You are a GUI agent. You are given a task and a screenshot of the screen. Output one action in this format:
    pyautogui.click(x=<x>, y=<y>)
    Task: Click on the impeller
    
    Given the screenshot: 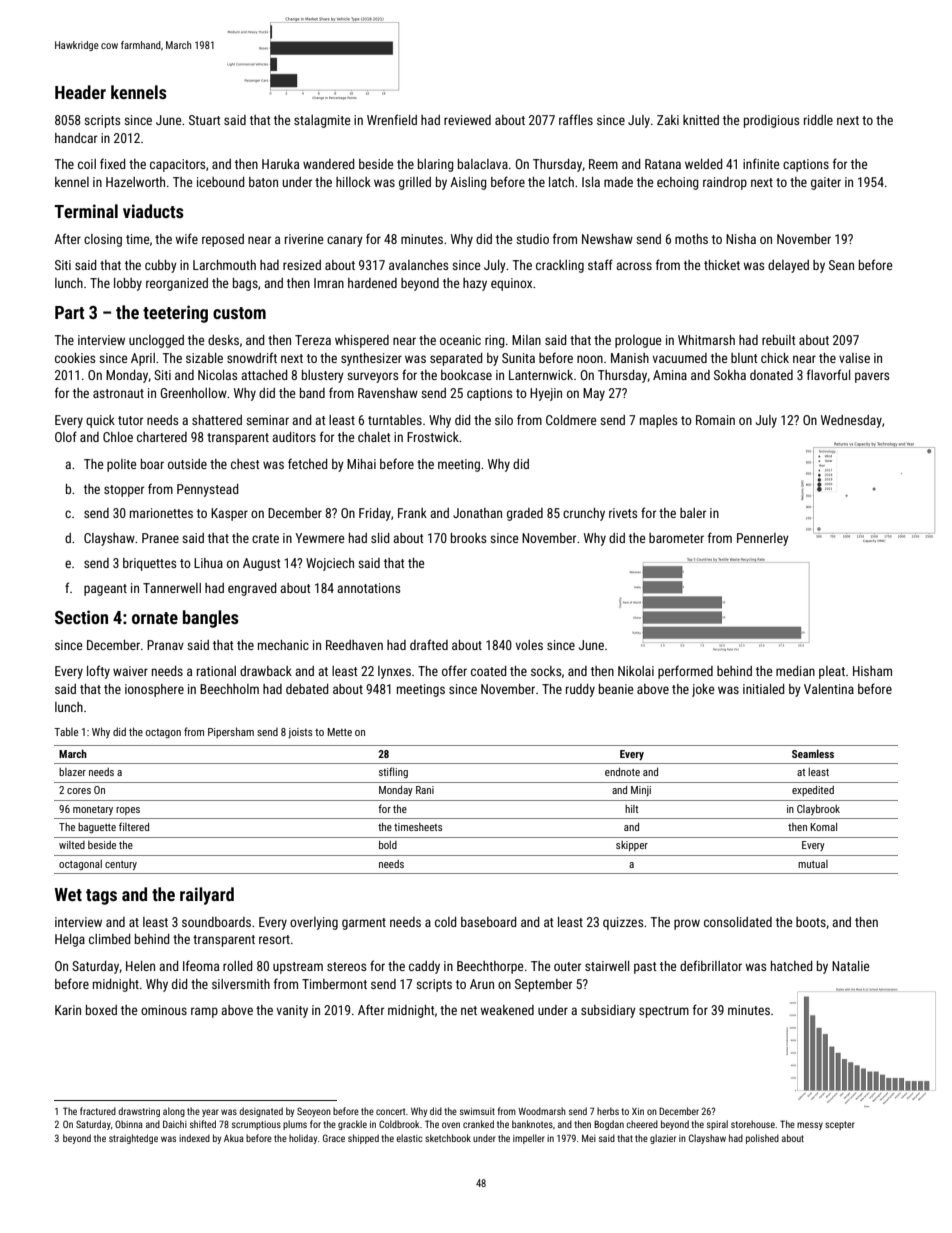 What is the action you would take?
    pyautogui.click(x=529, y=1139)
